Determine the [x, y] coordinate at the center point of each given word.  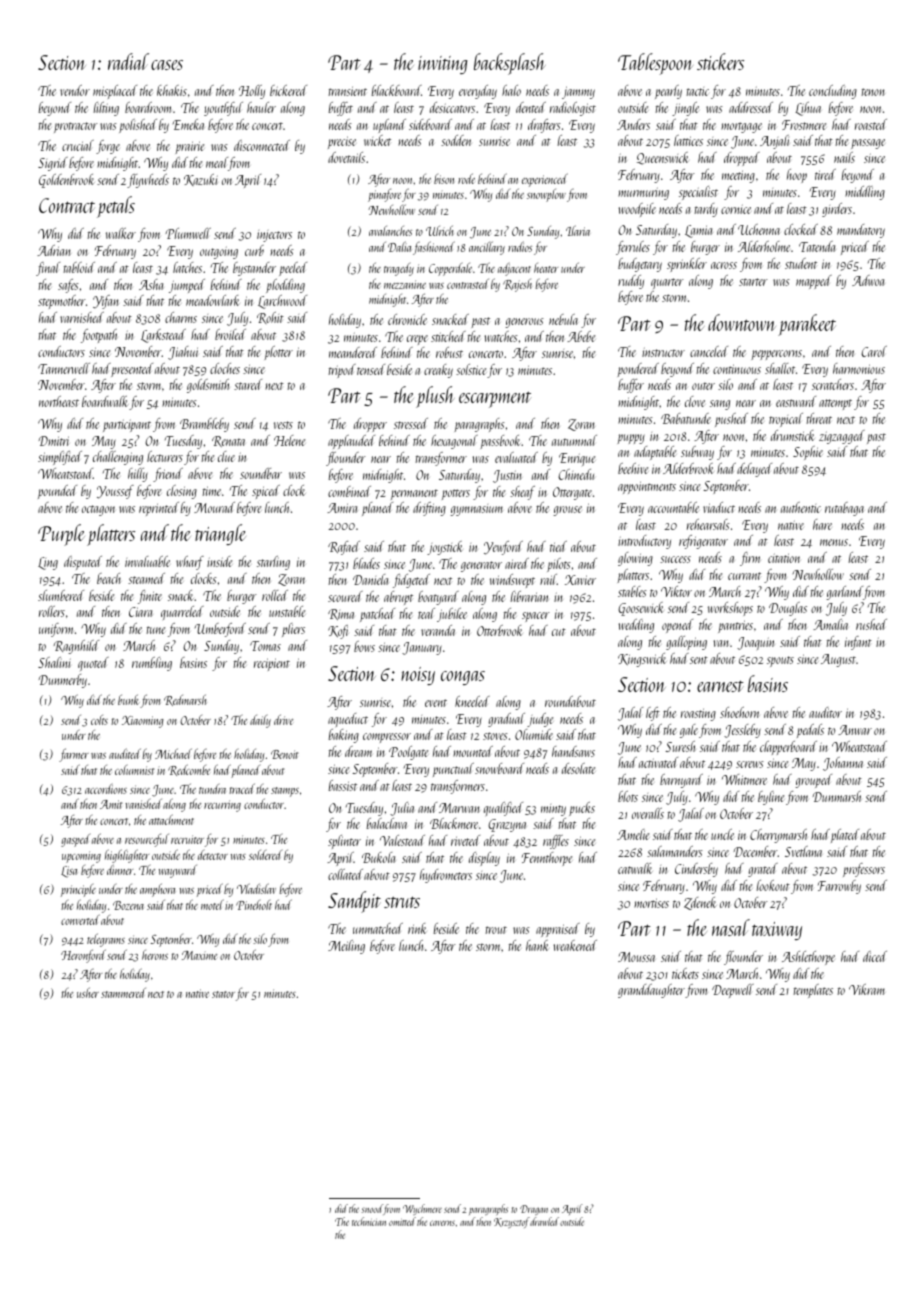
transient [347, 91]
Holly [252, 92]
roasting [698, 715]
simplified [60, 458]
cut [559, 632]
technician [369, 1221]
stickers [720, 61]
